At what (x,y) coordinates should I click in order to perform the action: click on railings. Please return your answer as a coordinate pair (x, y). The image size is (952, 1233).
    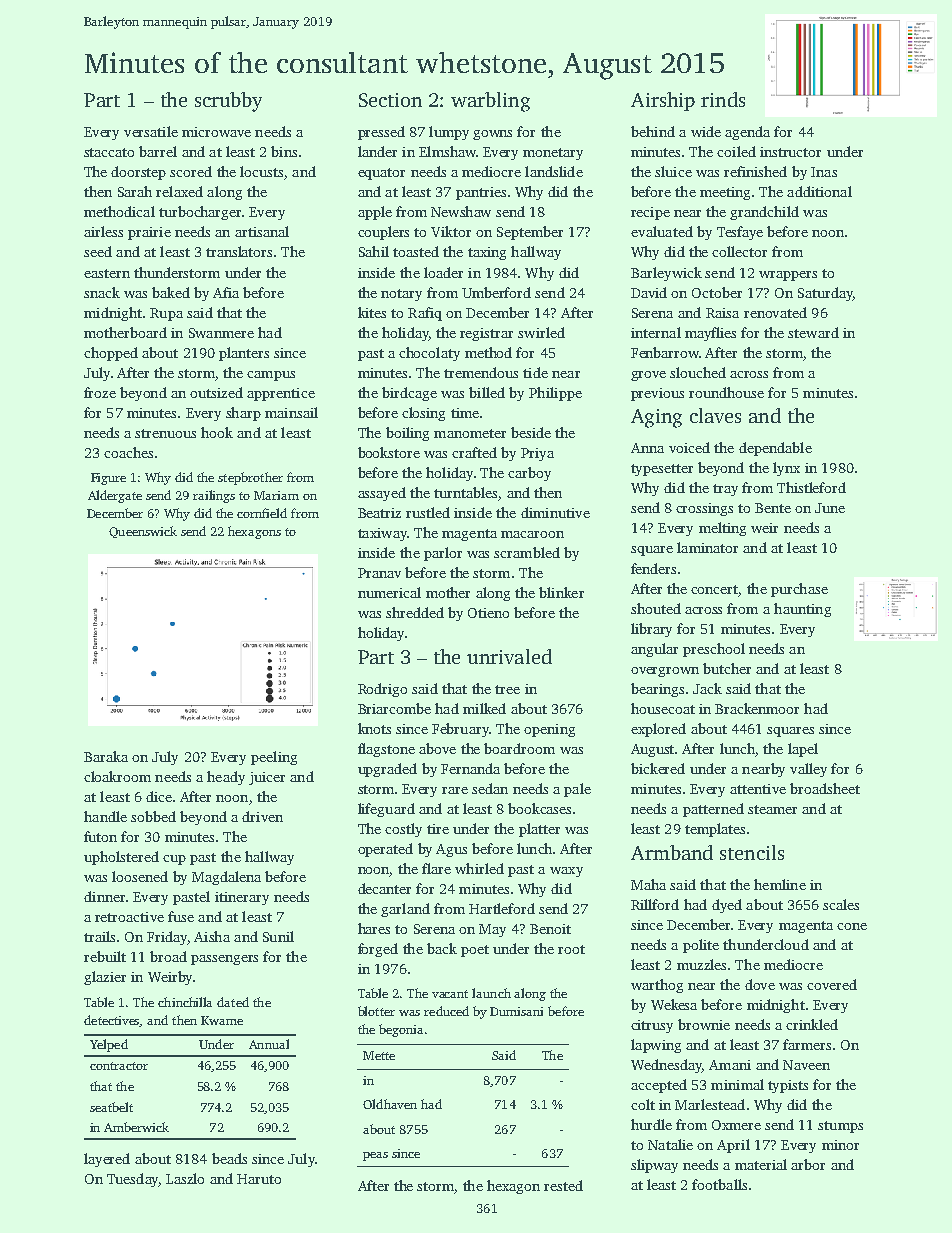
    Looking at the image, I should click on (214, 496).
